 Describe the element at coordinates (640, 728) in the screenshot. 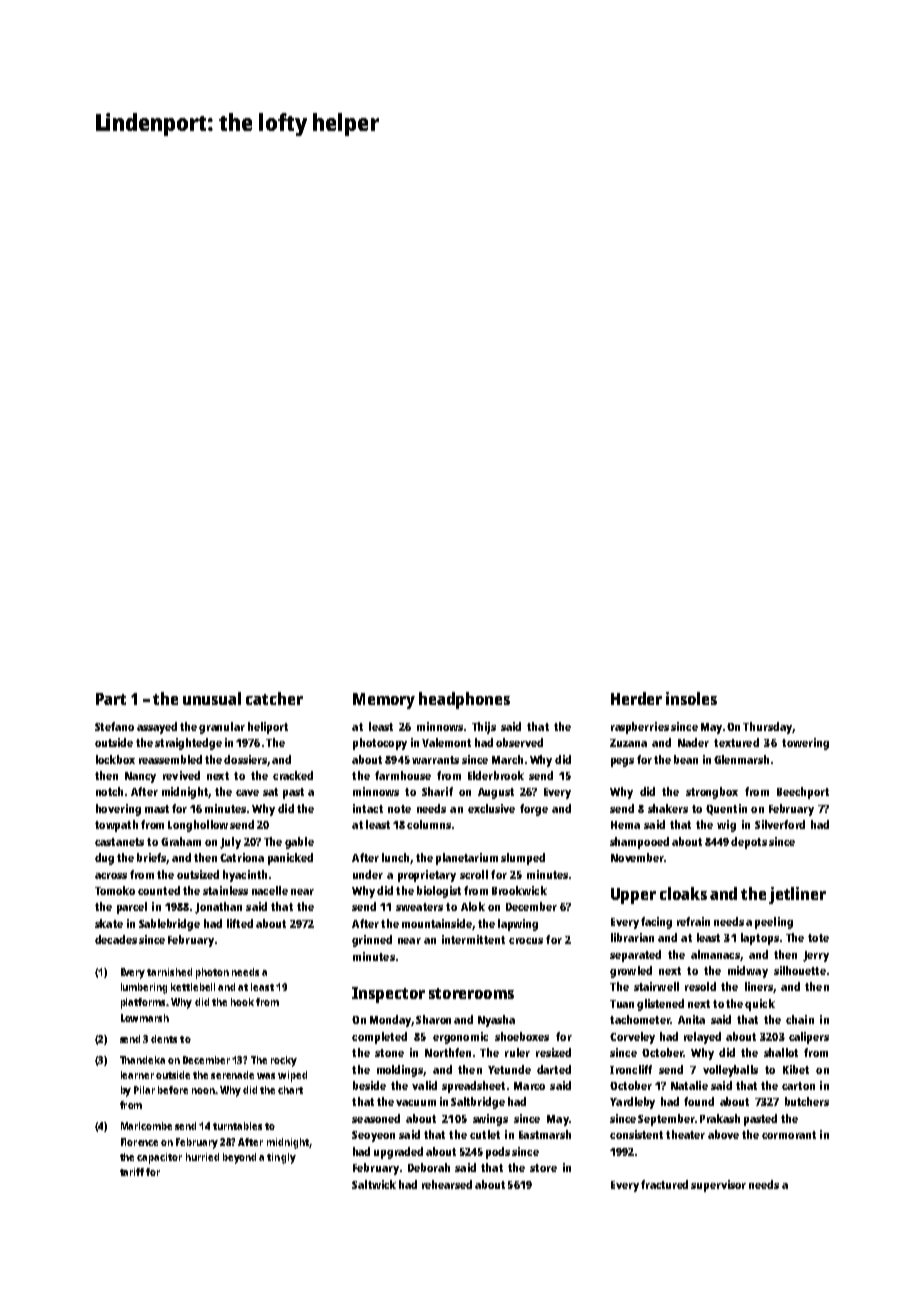

I see `raspberries` at that location.
